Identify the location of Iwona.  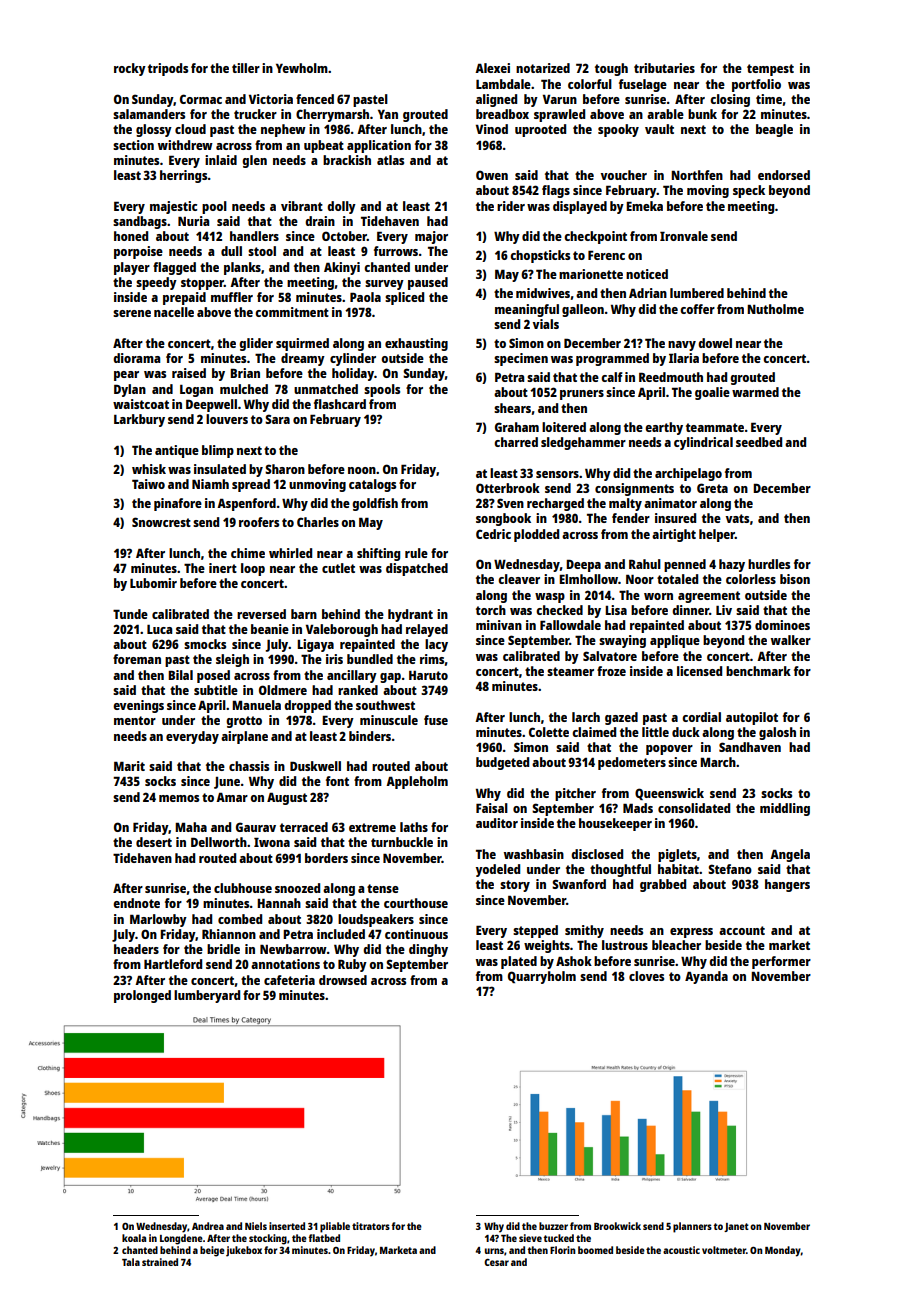
(272, 842).
